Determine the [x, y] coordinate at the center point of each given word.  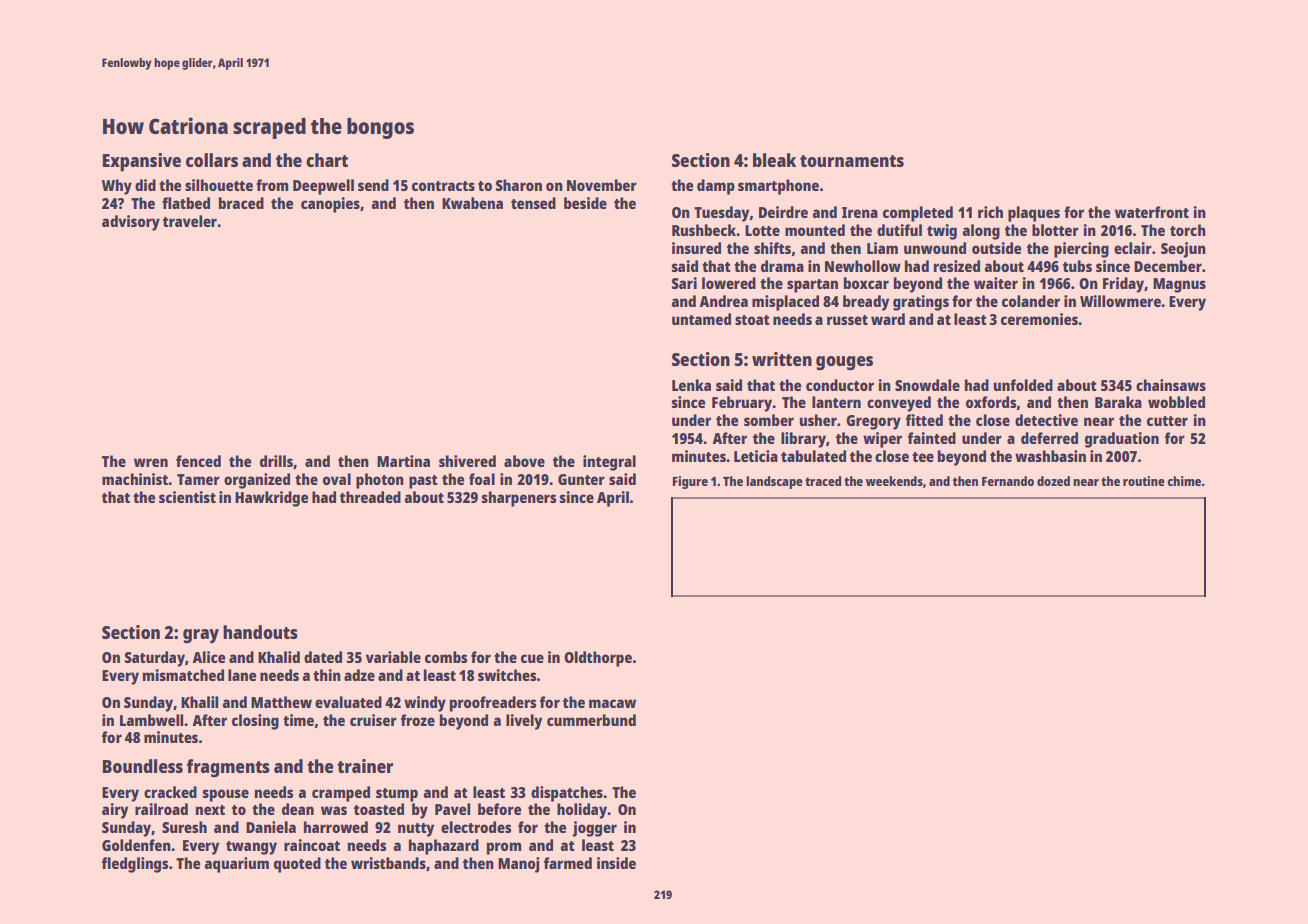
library [803, 440]
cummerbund [591, 720]
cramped [341, 794]
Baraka [1118, 402]
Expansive [142, 162]
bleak [774, 160]
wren [151, 462]
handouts [260, 632]
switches [507, 675]
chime [1184, 481]
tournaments [852, 161]
